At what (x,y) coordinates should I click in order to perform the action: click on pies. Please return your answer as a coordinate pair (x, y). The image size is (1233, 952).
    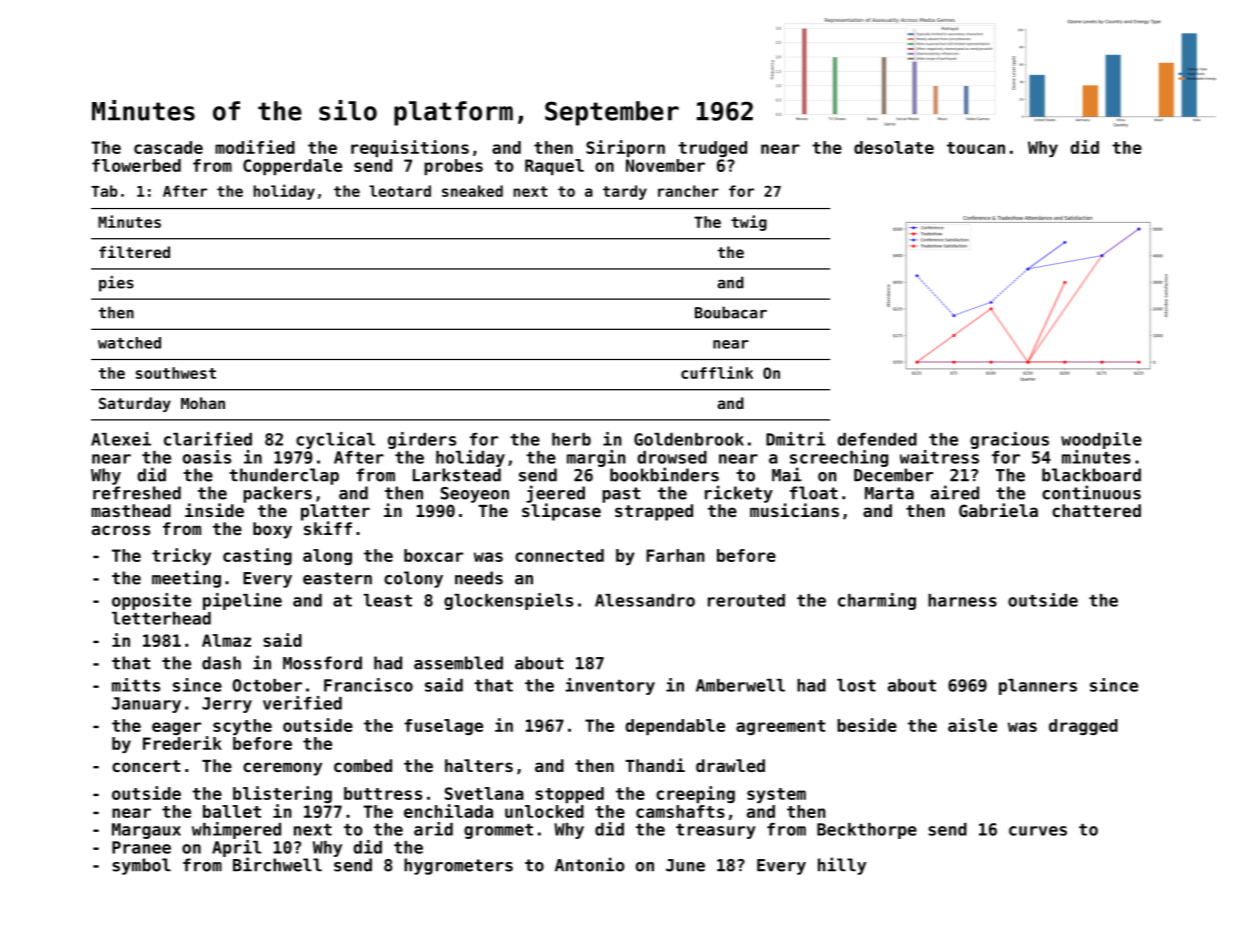
    Looking at the image, I should click on (116, 284).
